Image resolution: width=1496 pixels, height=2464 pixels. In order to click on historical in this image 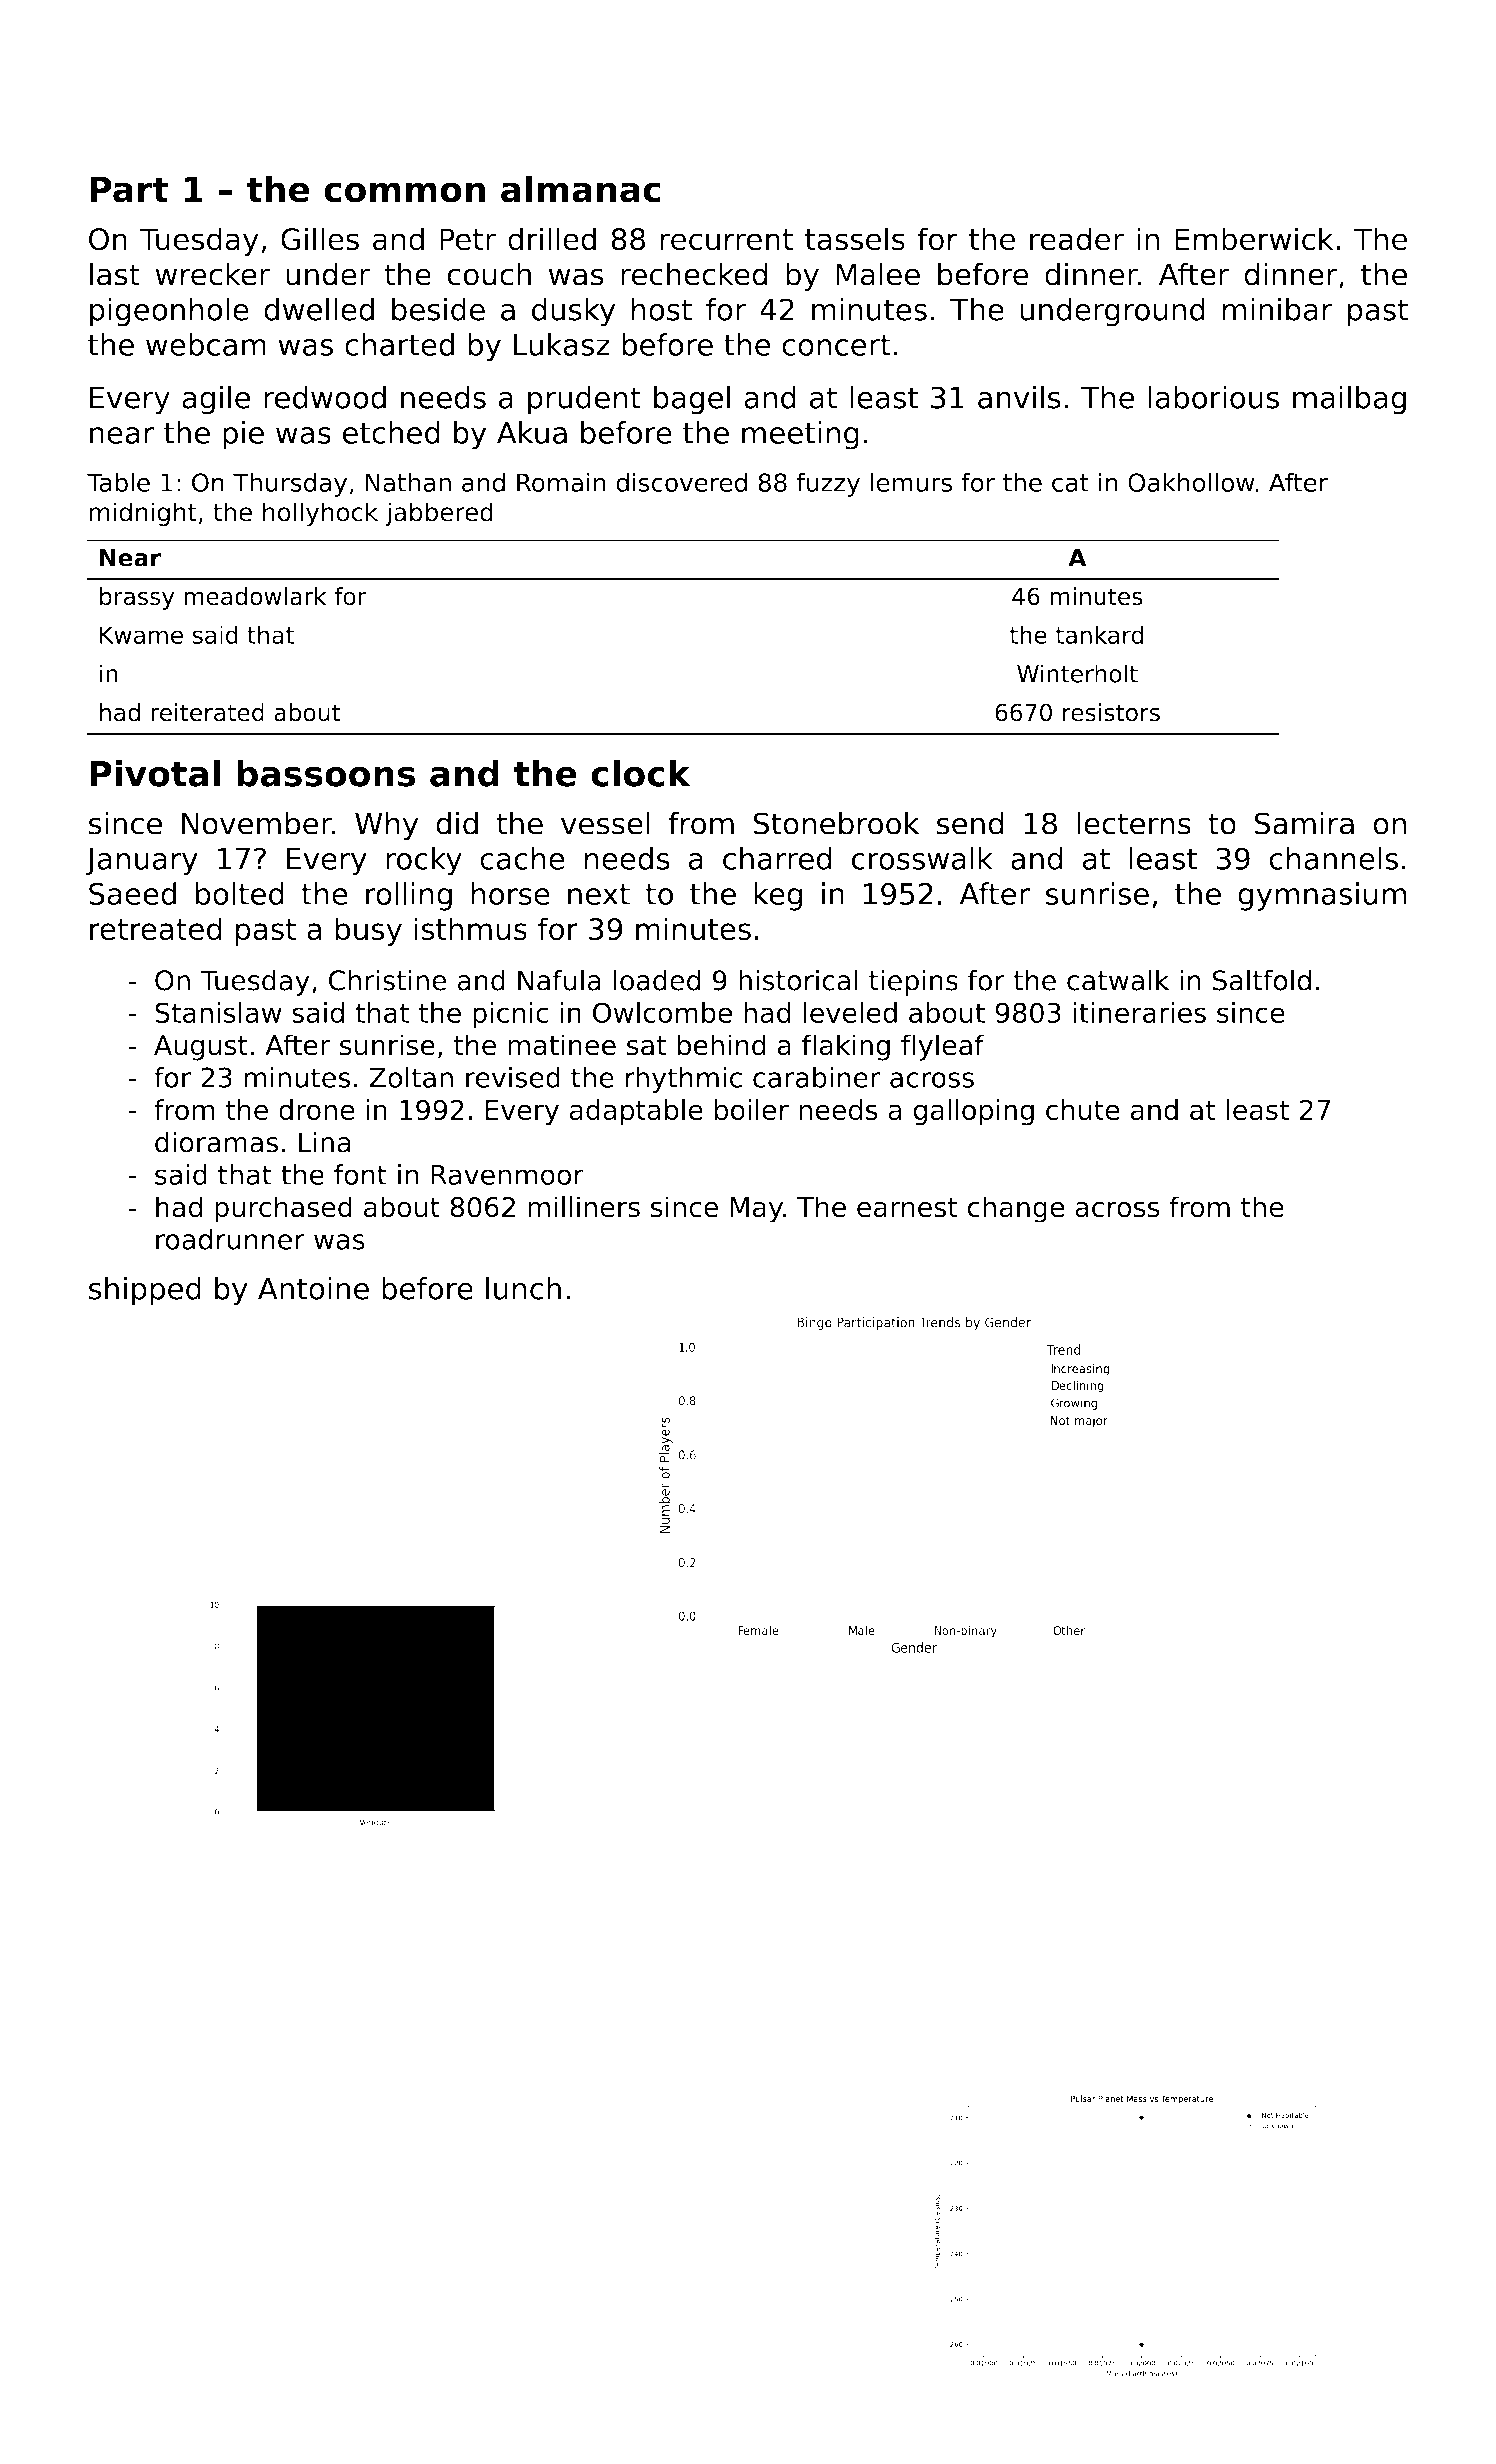, I will do `click(798, 980)`.
